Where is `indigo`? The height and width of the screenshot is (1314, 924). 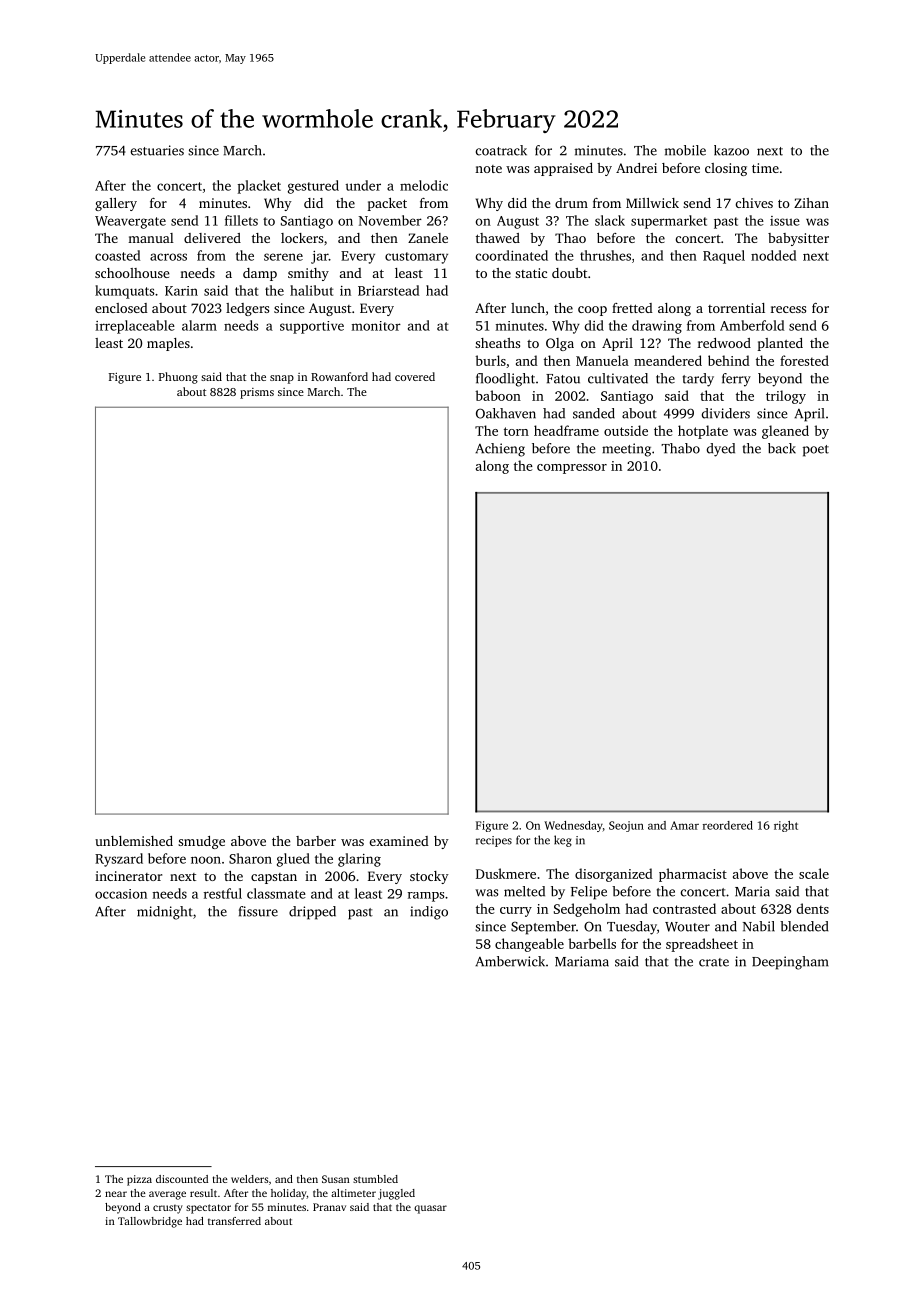
indigo is located at coordinates (429, 913).
